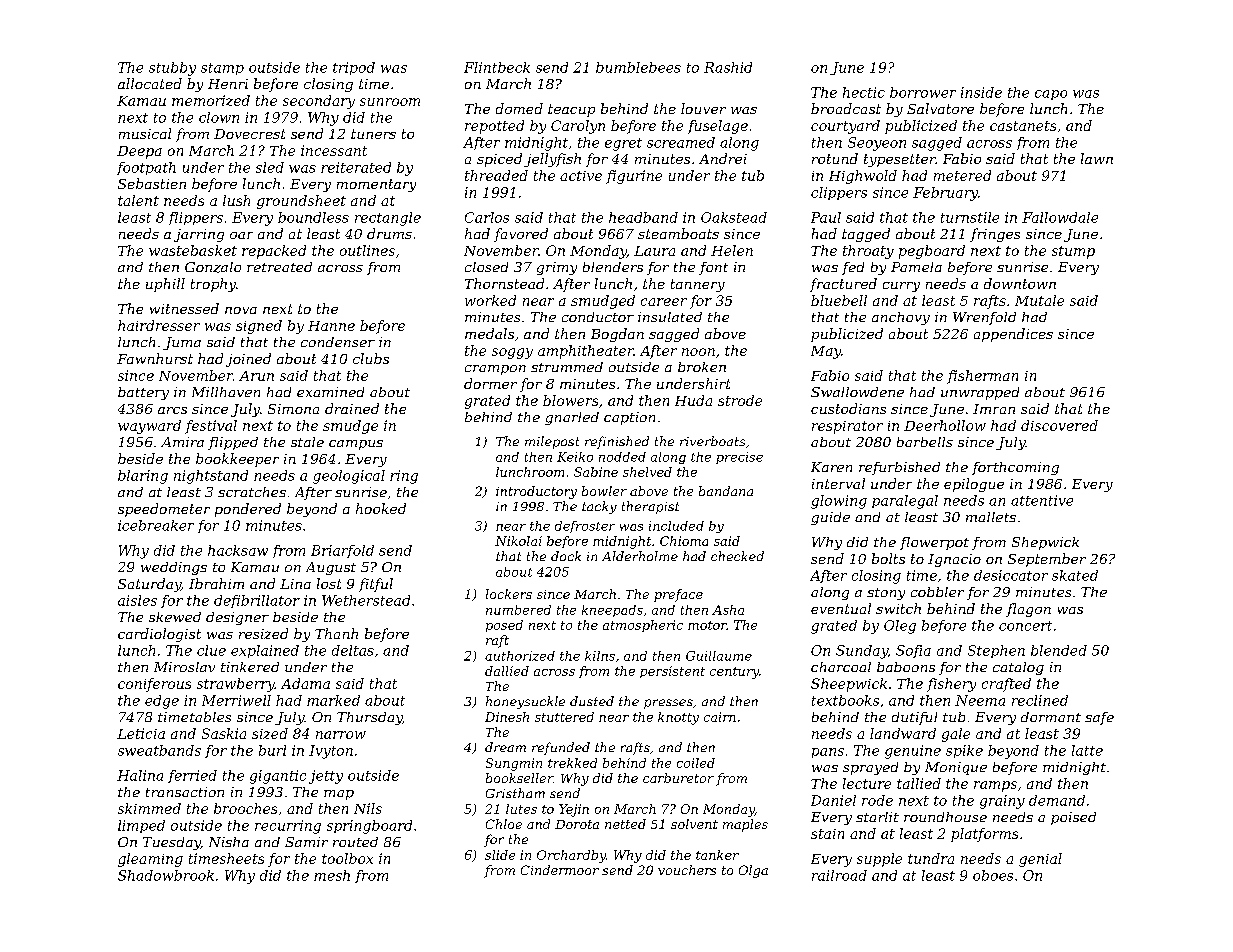 This document has height=952, width=1233. Describe the element at coordinates (728, 67) in the document. I see `Rashid` at that location.
